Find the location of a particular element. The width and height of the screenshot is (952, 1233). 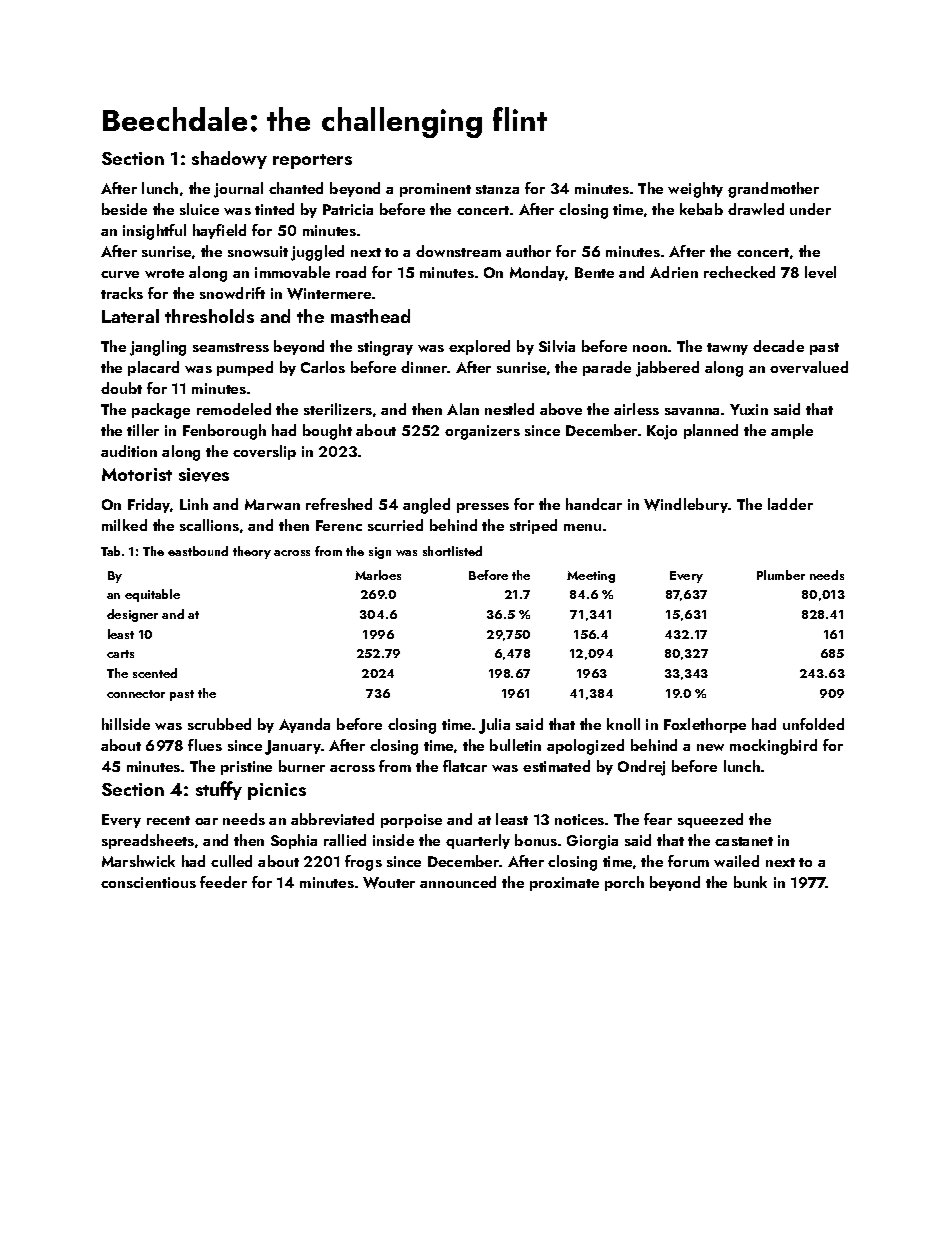

equitable is located at coordinates (152, 595).
